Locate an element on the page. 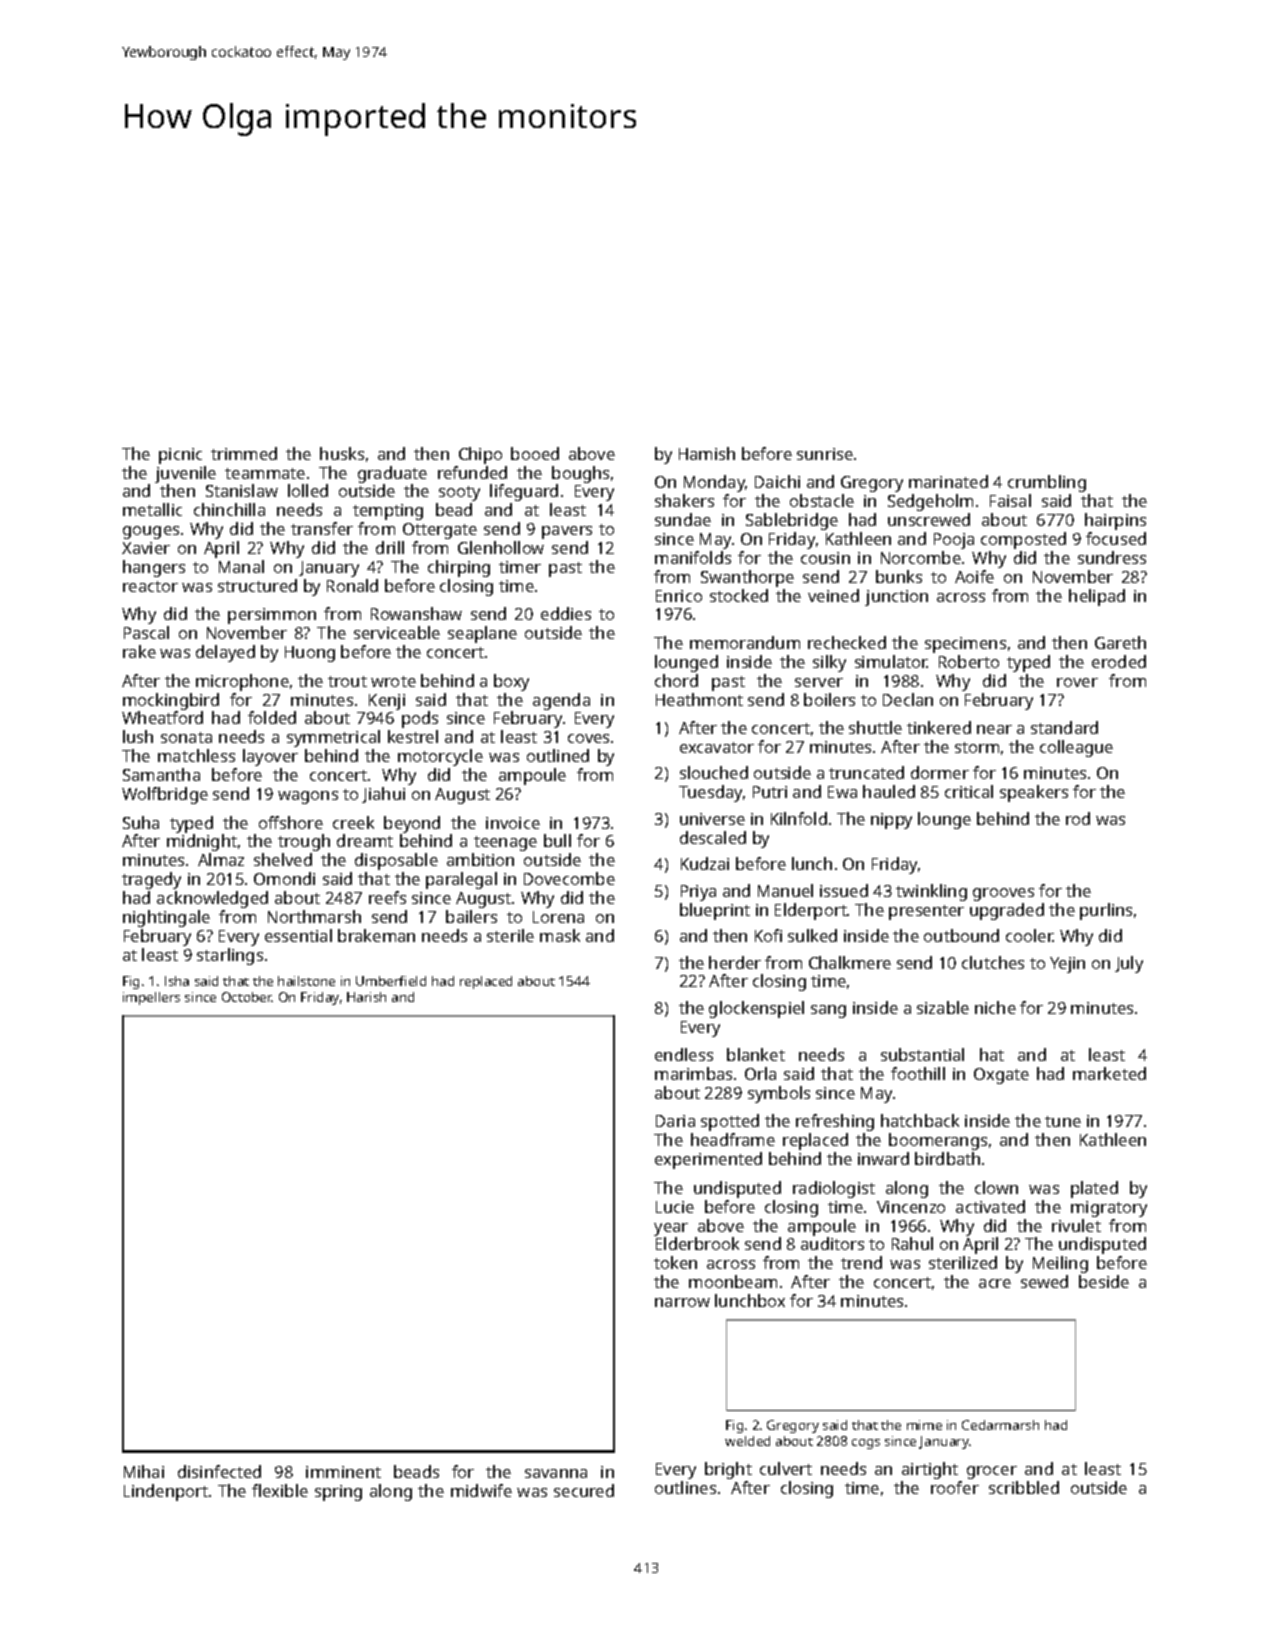 This document has width=1270, height=1643. near is located at coordinates (994, 729).
